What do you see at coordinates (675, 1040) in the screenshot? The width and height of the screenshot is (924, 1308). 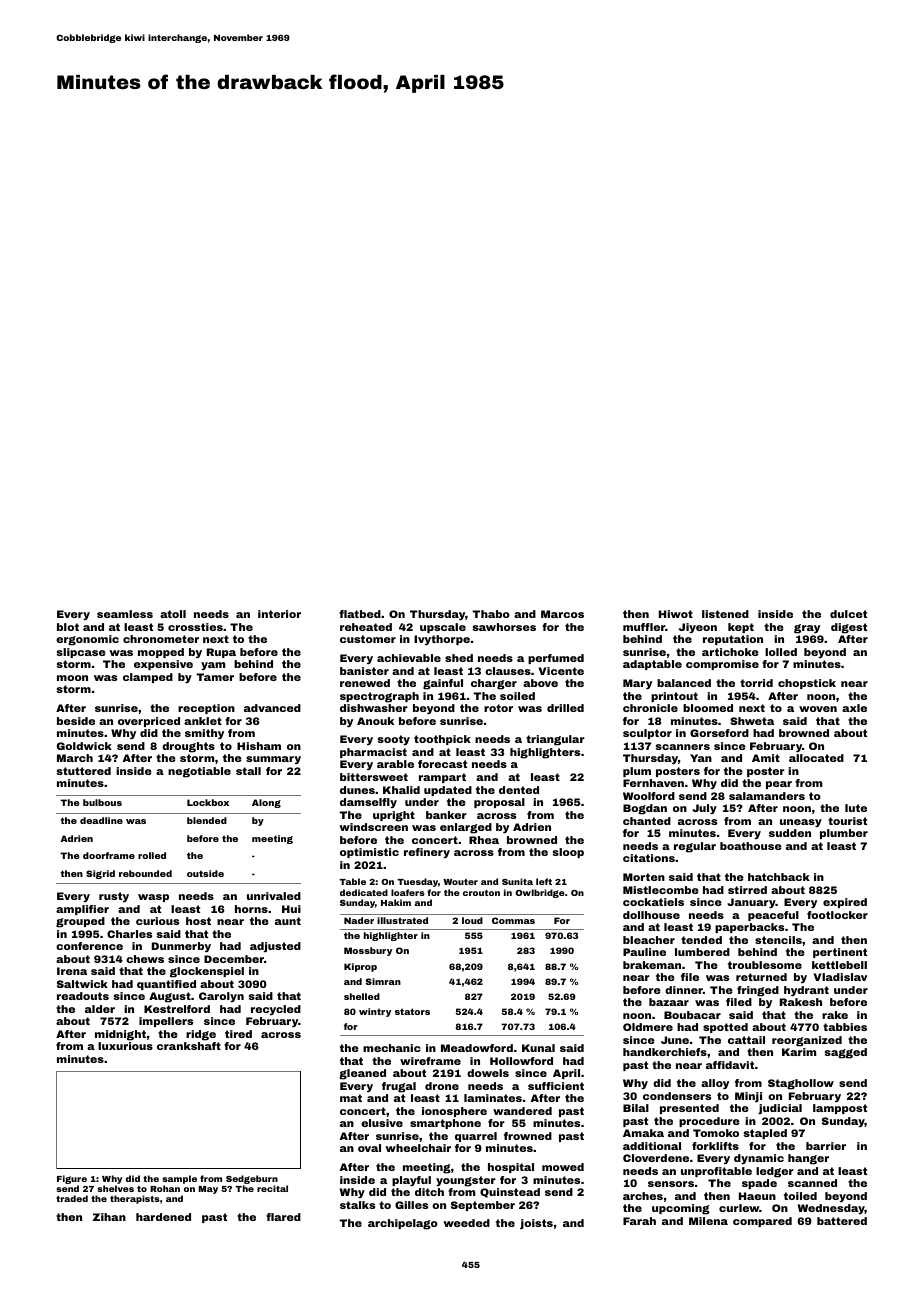 I see `June` at bounding box center [675, 1040].
